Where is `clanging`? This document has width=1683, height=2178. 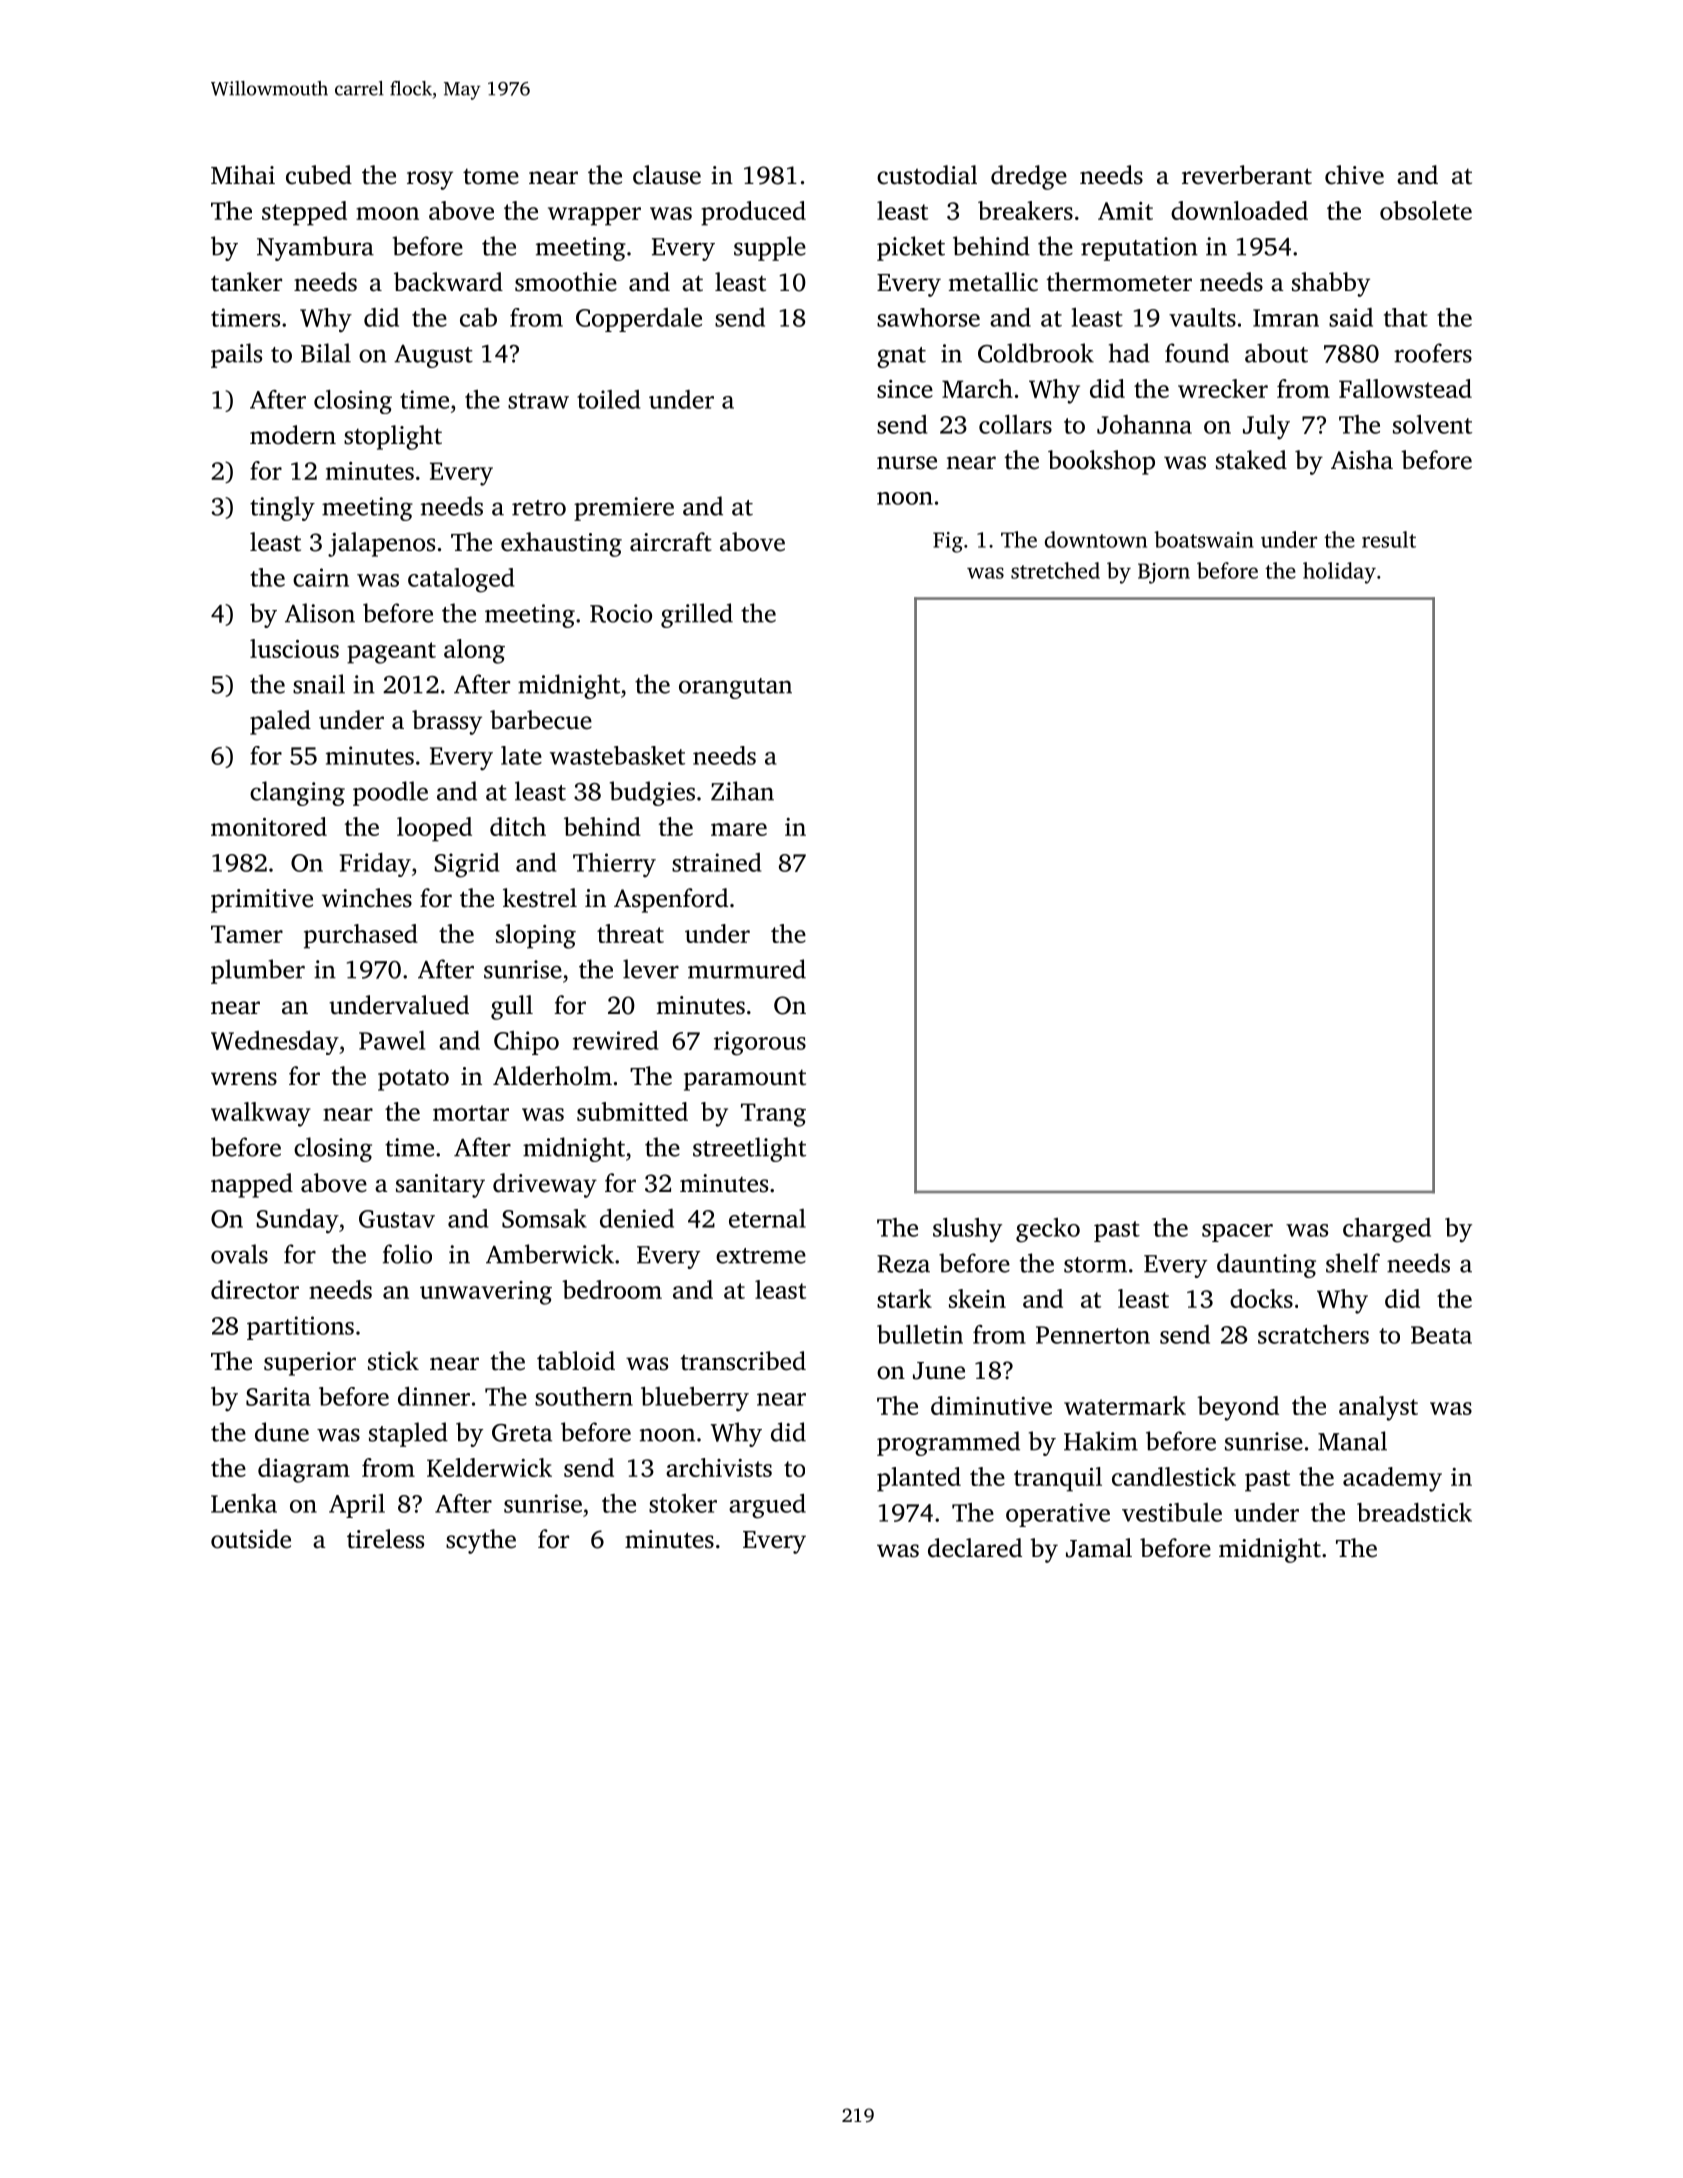
clanging is located at coordinates (297, 793).
